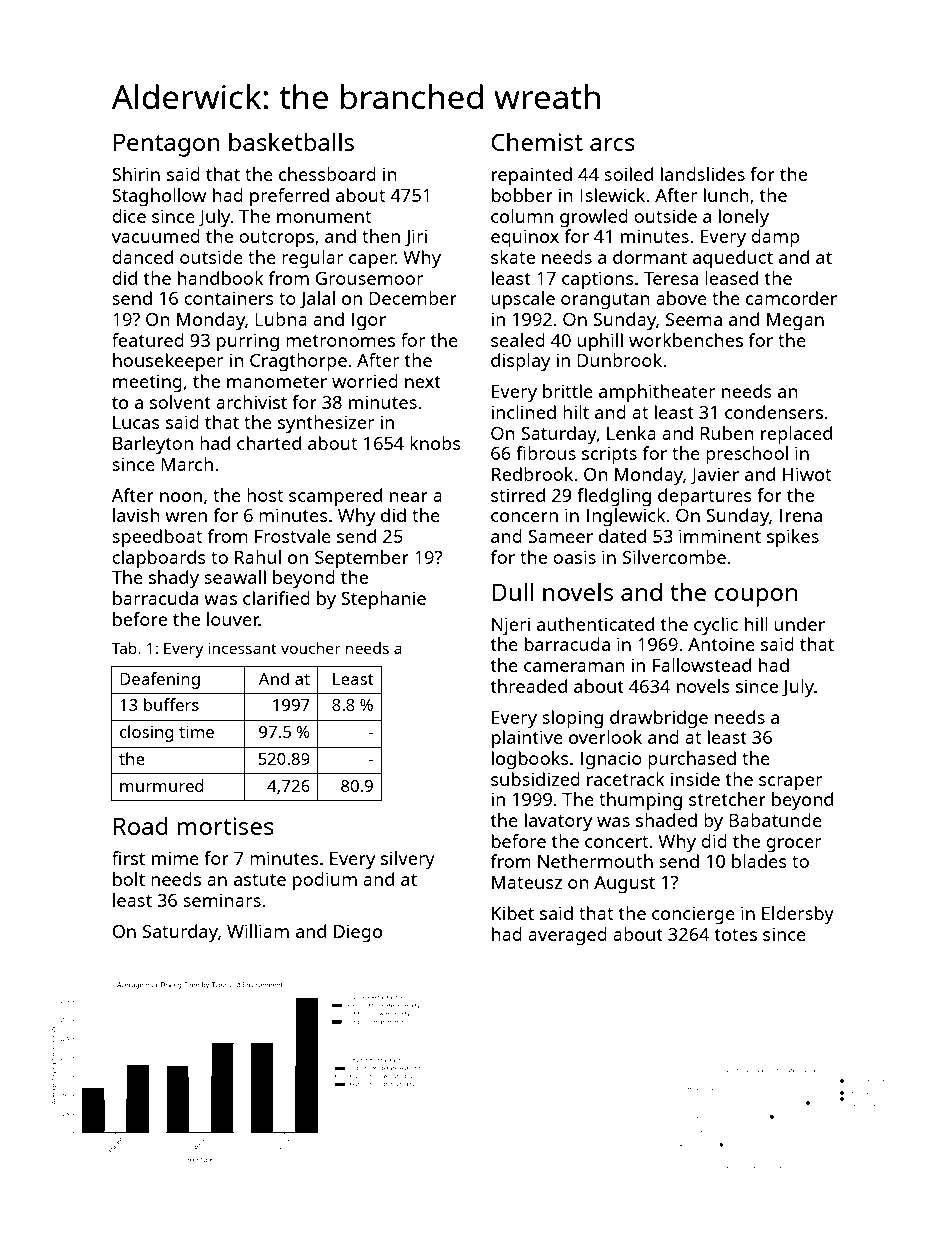  Describe the element at coordinates (291, 141) in the page. I see `basketballs` at that location.
